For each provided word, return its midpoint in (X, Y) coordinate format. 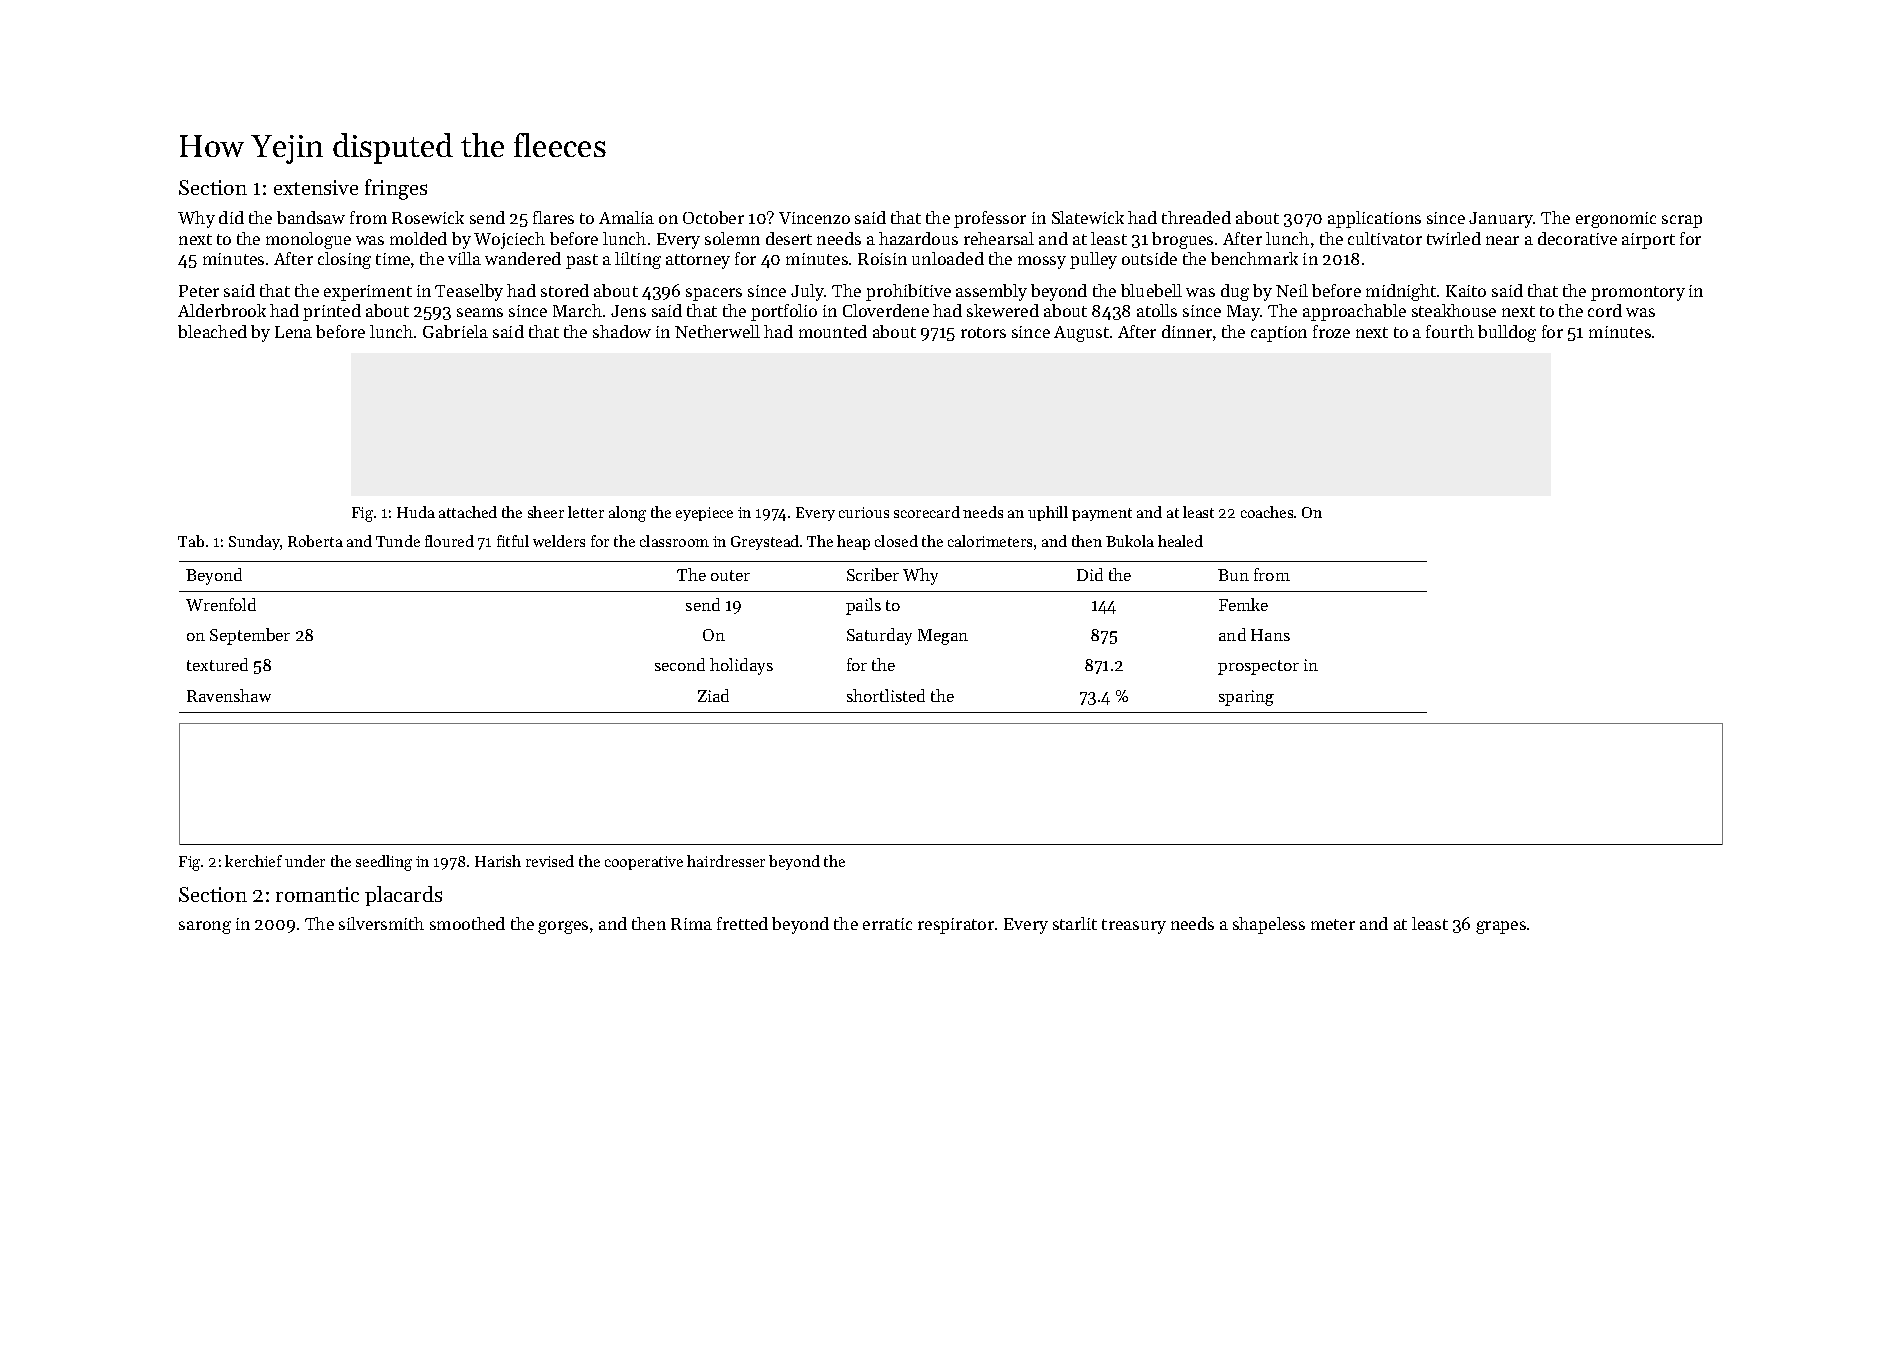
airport (1648, 241)
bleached (212, 331)
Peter (199, 291)
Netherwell (717, 331)
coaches (1267, 512)
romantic (317, 894)
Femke (1243, 604)
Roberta (315, 541)
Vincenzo (814, 218)
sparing (1246, 698)
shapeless (1269, 925)
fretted (742, 923)
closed (896, 541)
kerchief (253, 861)
